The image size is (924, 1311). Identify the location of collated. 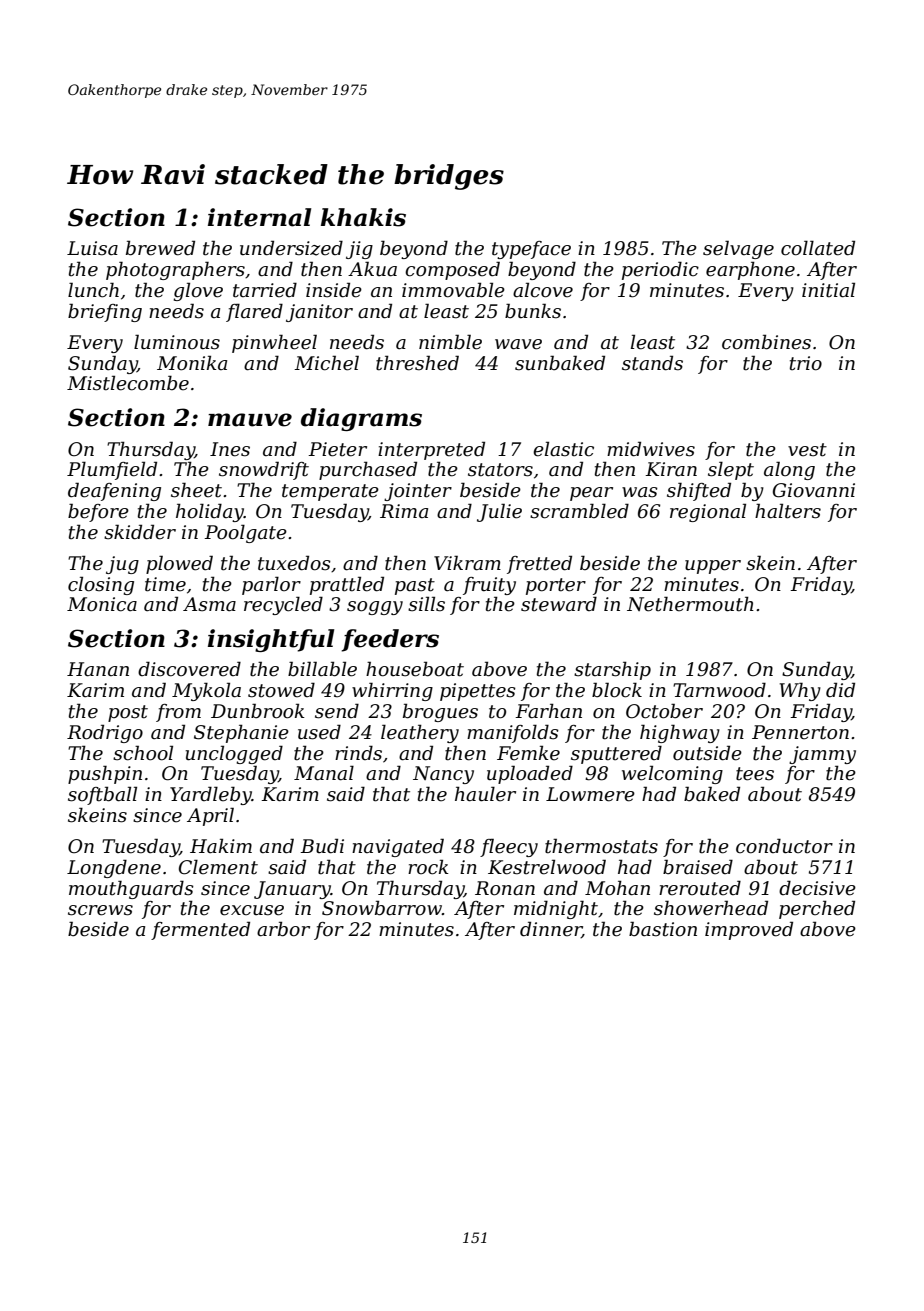
(818, 248).
